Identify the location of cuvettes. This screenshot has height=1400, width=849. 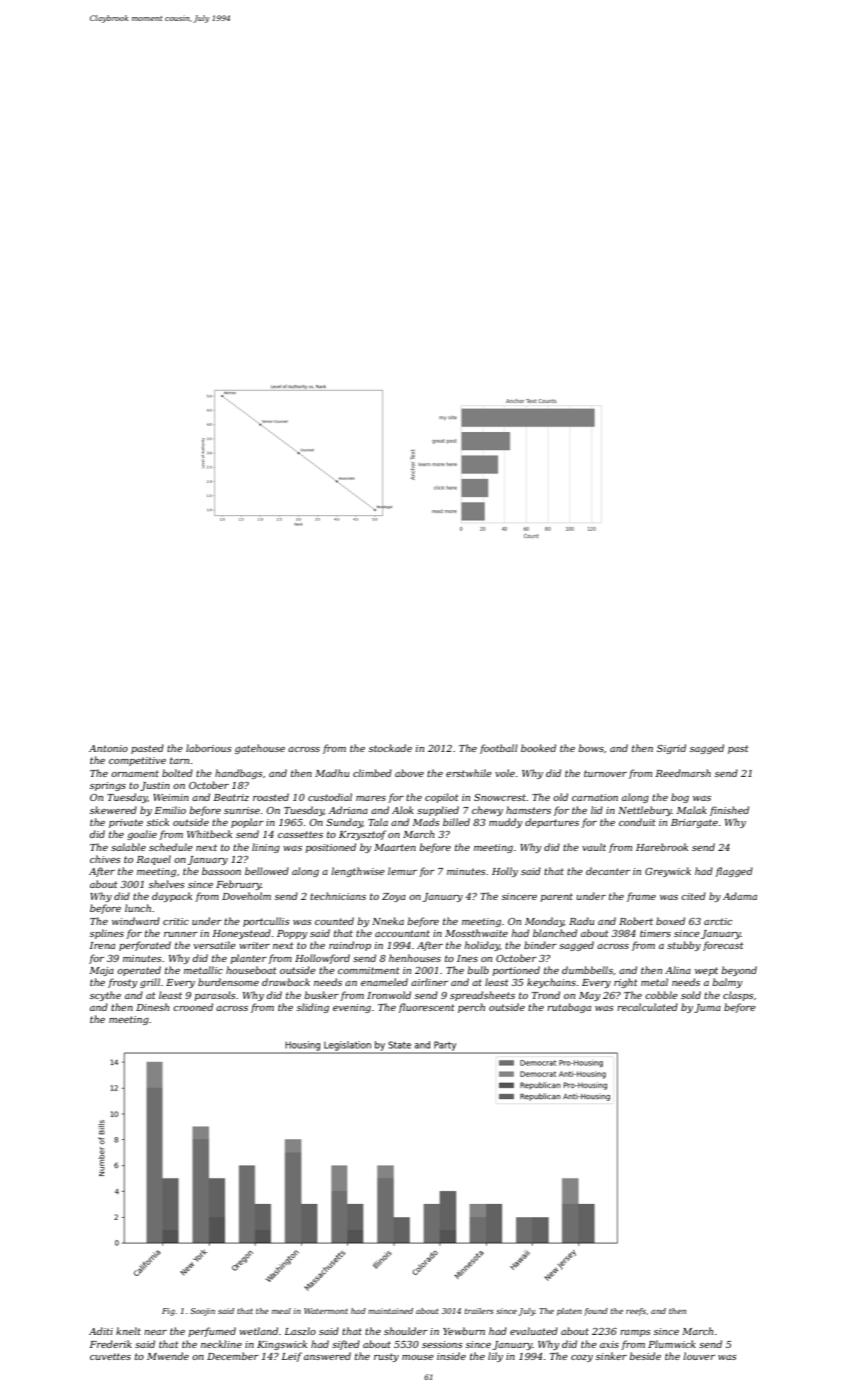
(110, 1356).
